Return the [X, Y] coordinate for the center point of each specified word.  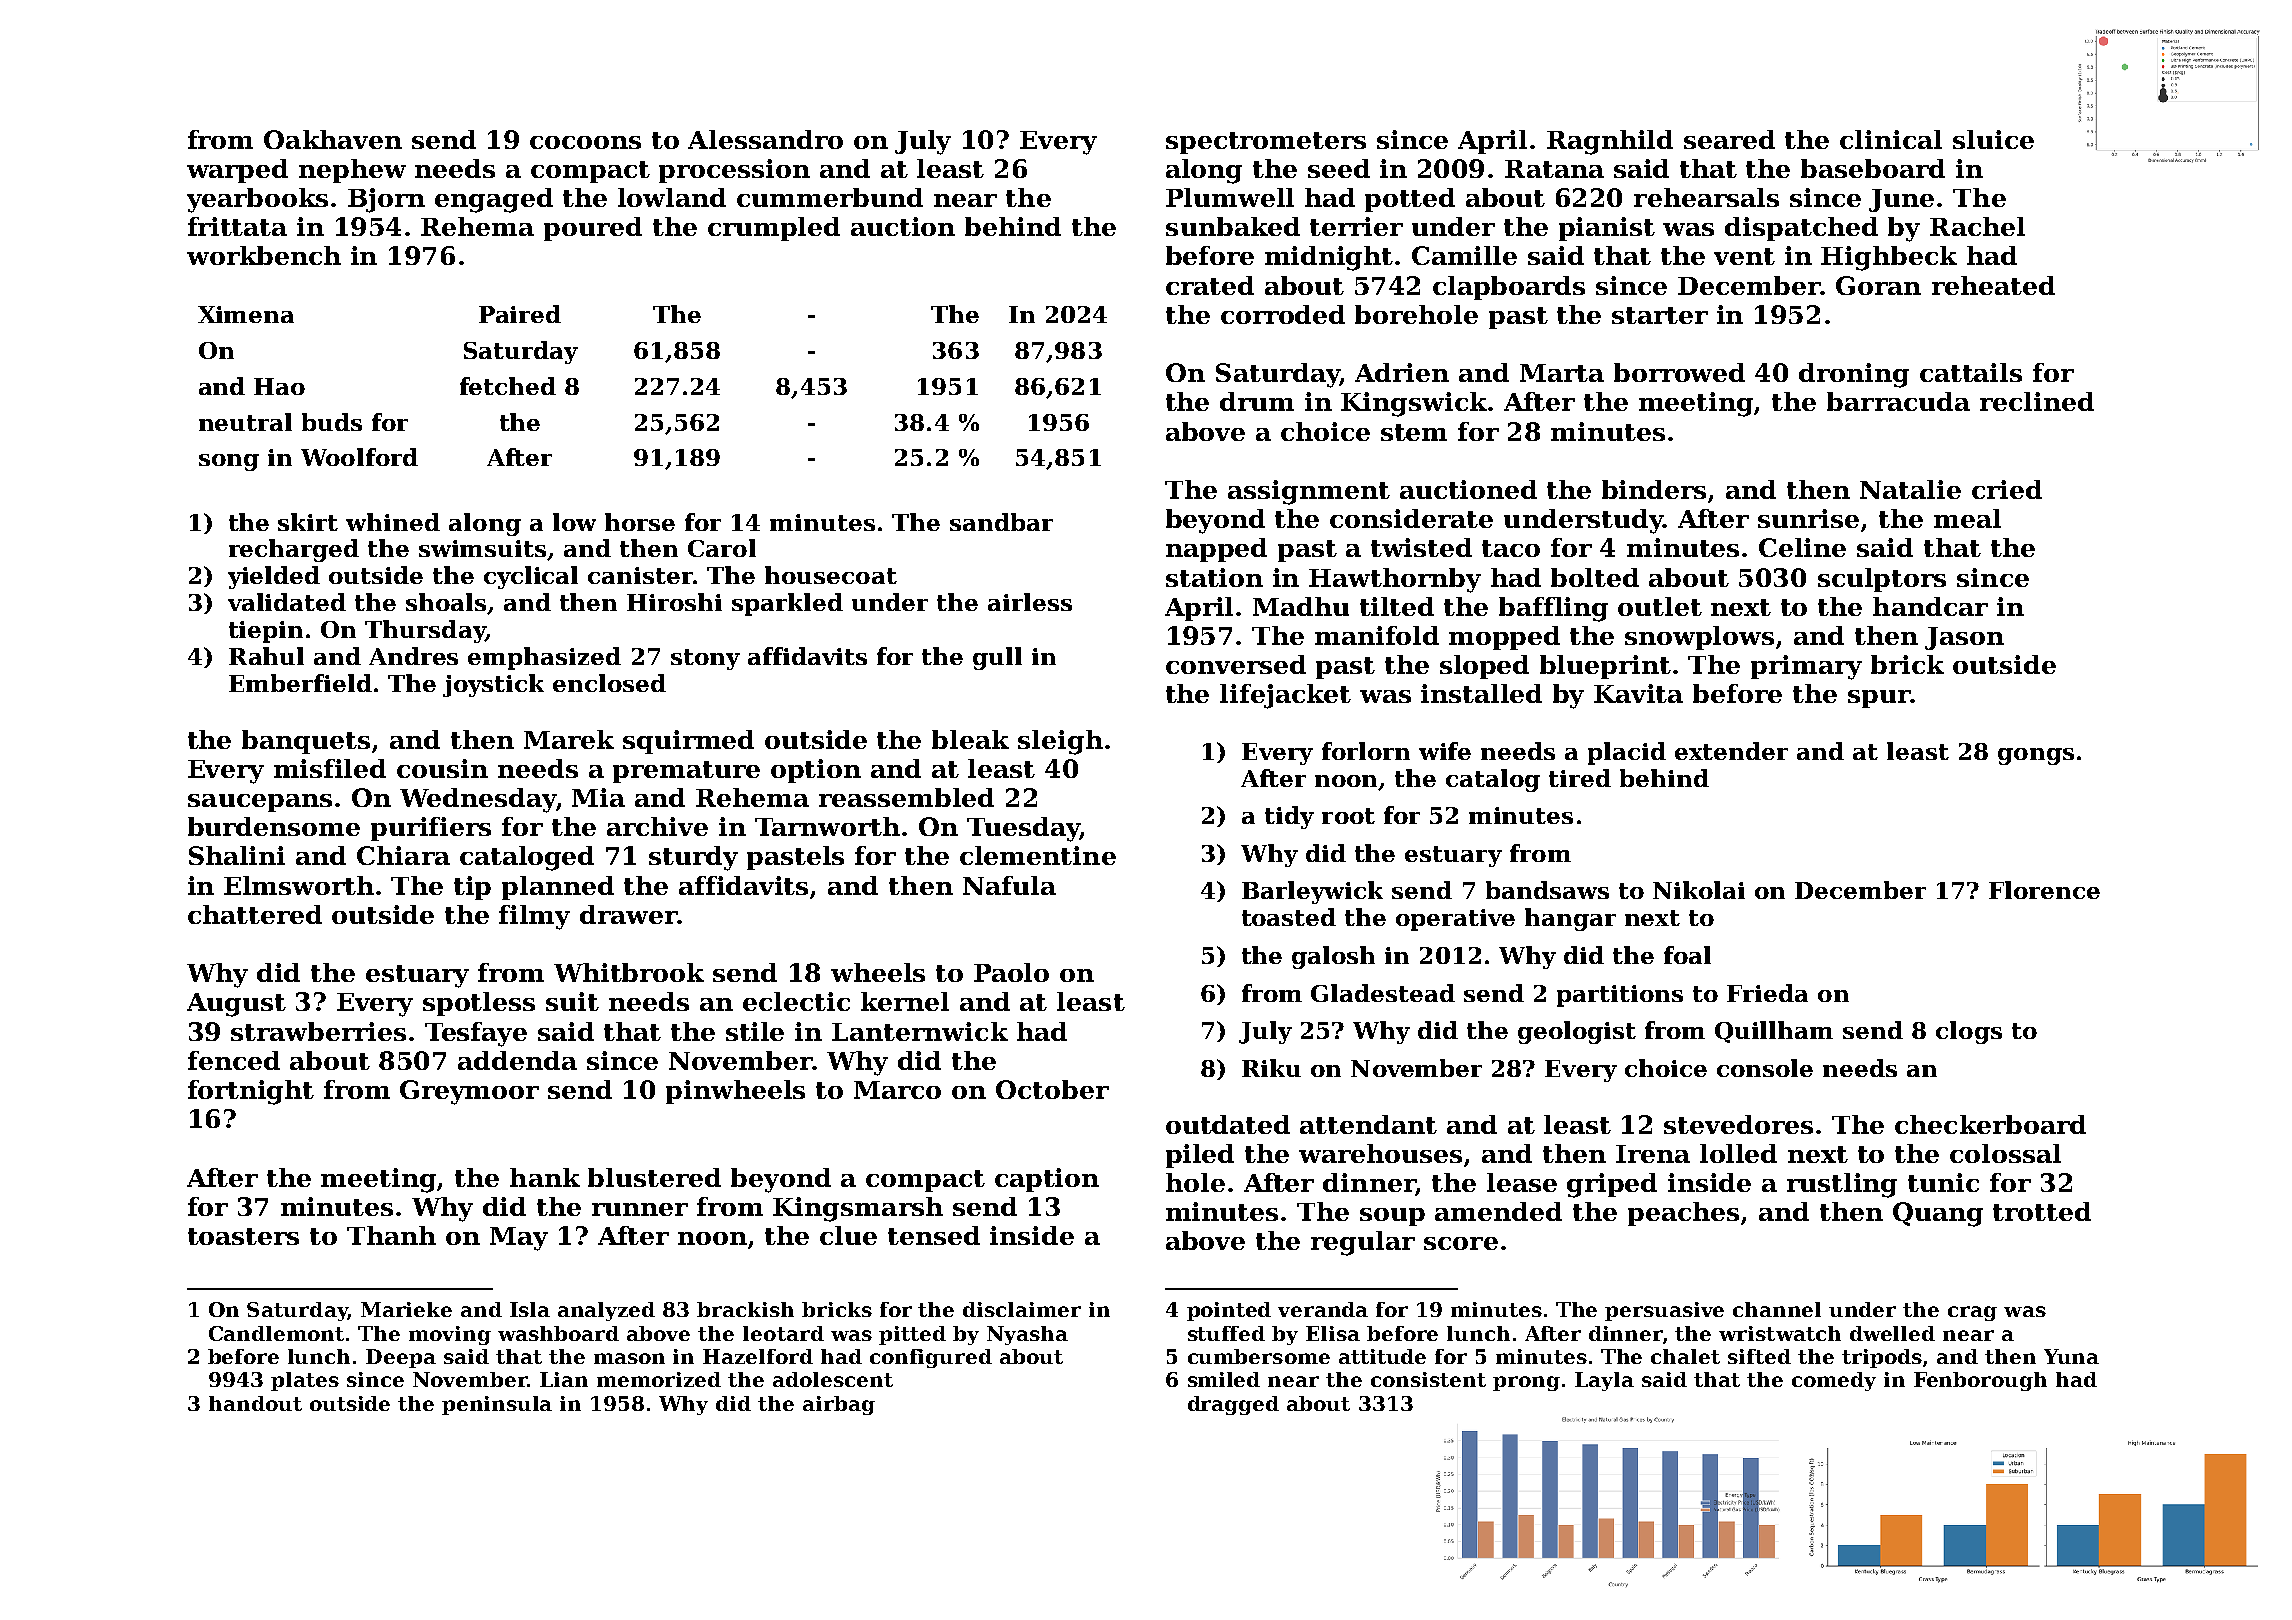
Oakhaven [333, 139]
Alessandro [765, 139]
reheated [1993, 285]
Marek [569, 739]
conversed [1236, 664]
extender [1731, 751]
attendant [1368, 1124]
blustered [654, 1177]
